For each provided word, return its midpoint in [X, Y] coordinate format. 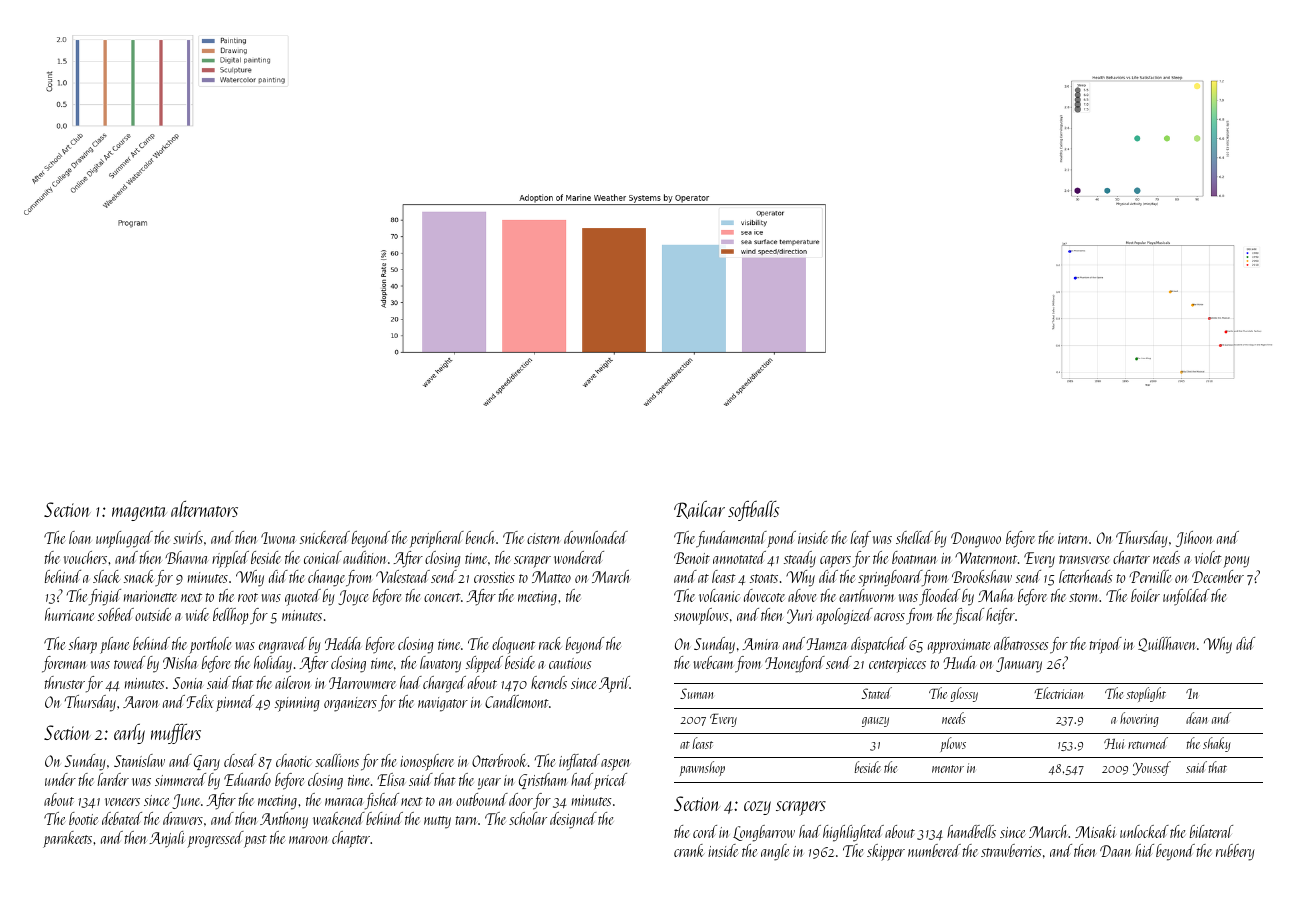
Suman [696, 693]
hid [1144, 850]
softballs [753, 511]
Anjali [167, 839]
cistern [543, 538]
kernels [549, 682]
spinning [297, 704]
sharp [83, 645]
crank [689, 850]
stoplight [1146, 694]
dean [1196, 718]
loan [80, 537]
